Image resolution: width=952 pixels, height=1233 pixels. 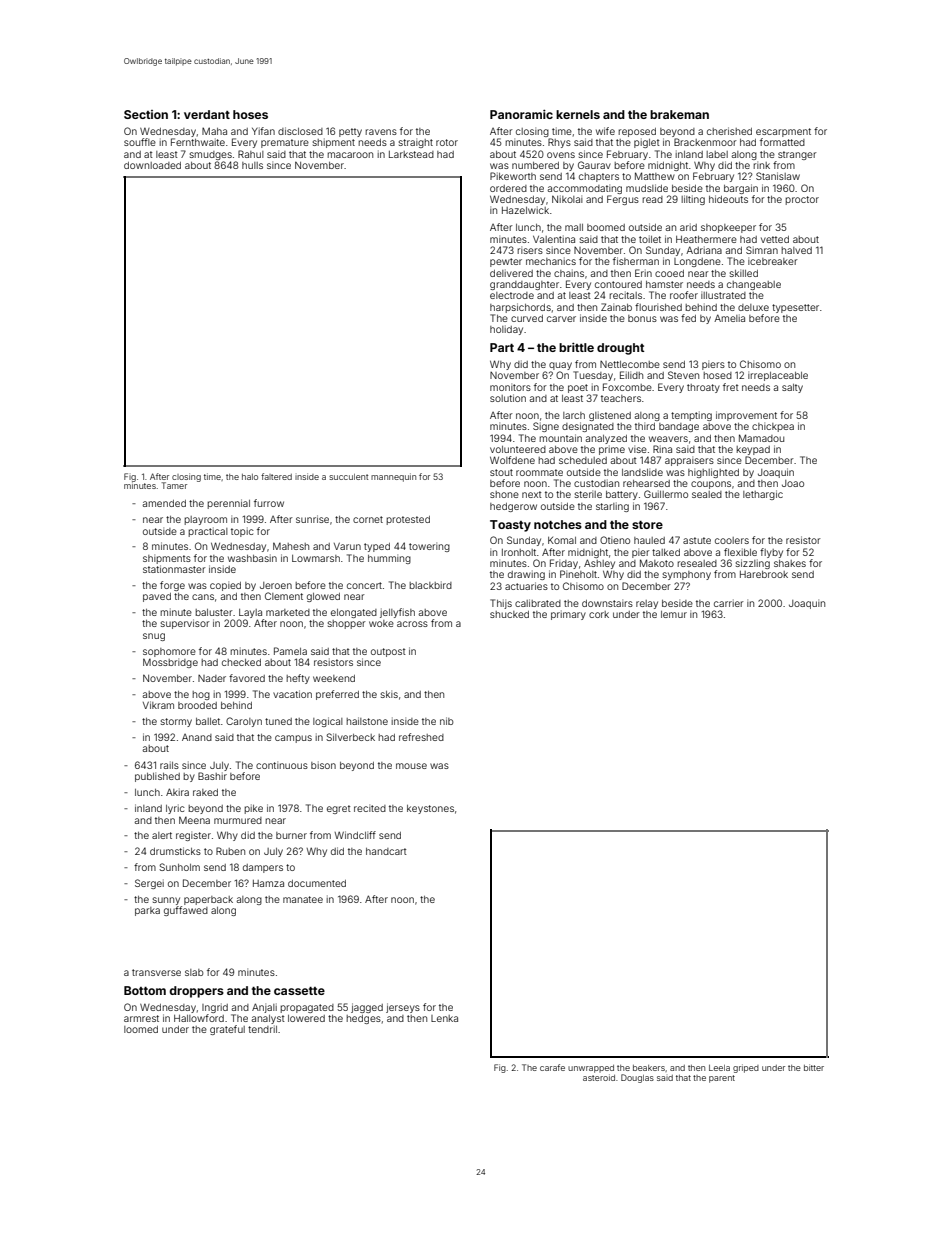 What do you see at coordinates (350, 155) in the page?
I see `macaroon` at bounding box center [350, 155].
